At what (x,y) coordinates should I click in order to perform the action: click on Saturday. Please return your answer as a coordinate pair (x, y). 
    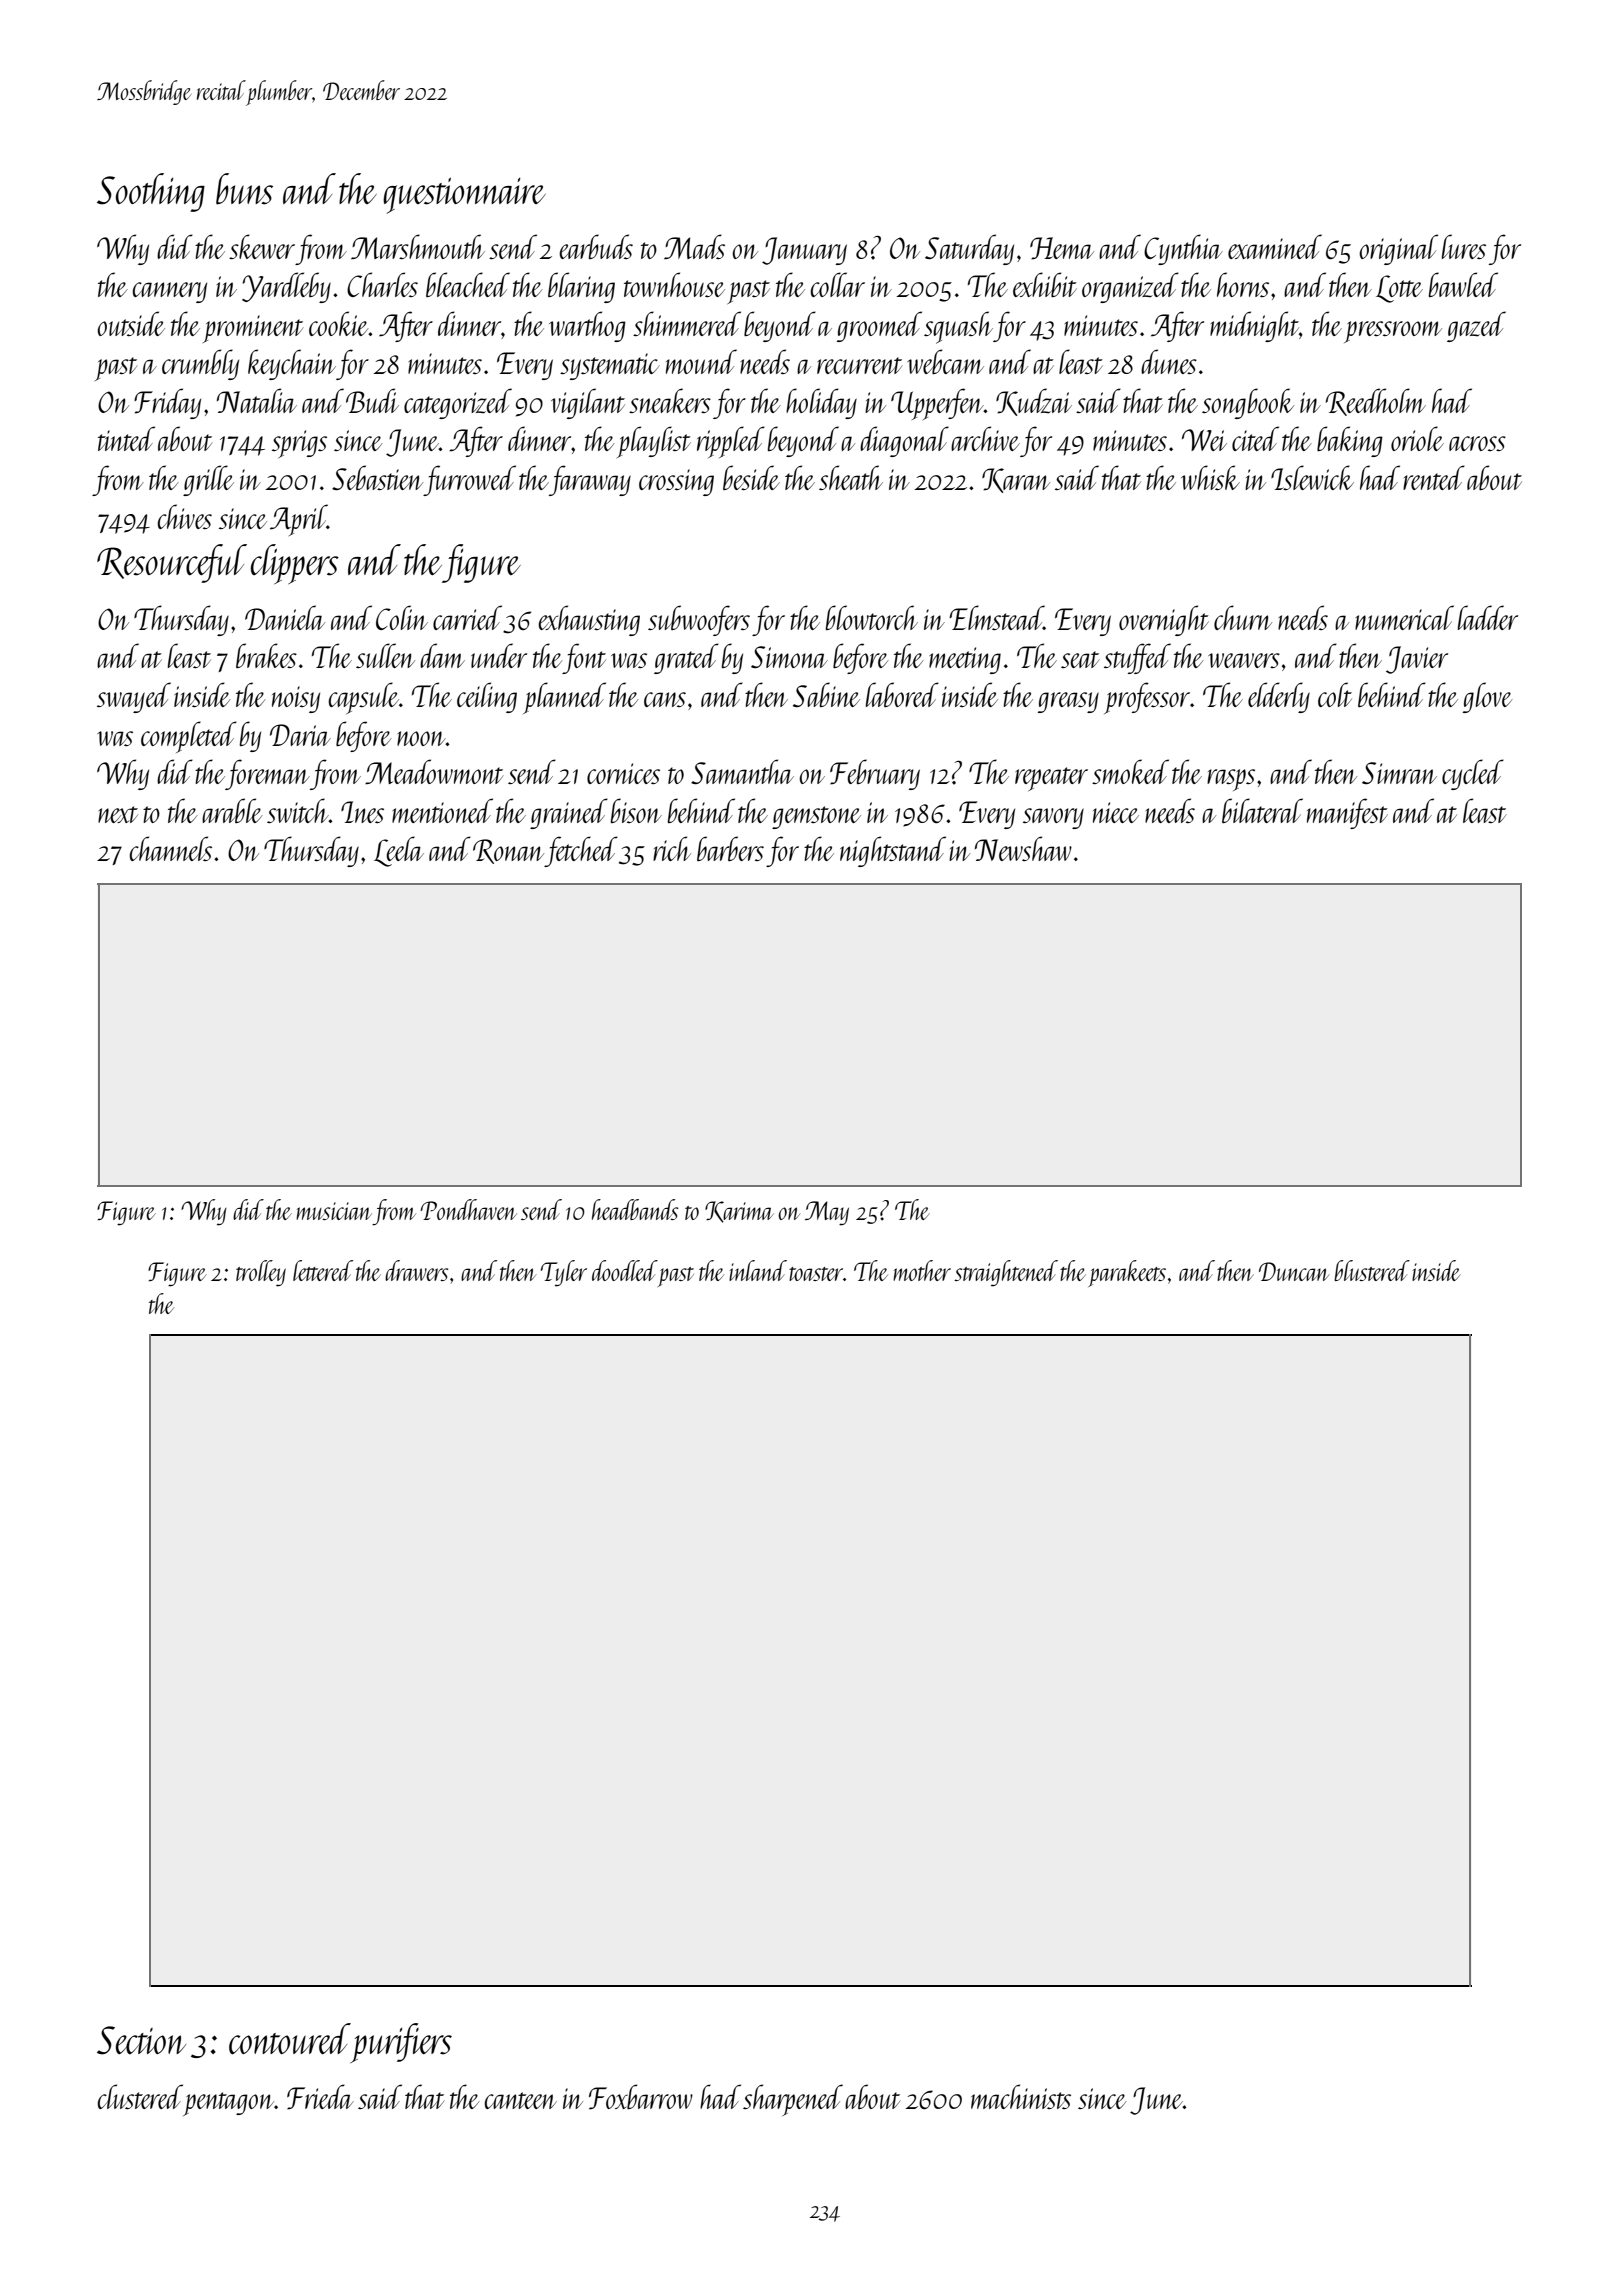
    Looking at the image, I should click on (969, 249).
